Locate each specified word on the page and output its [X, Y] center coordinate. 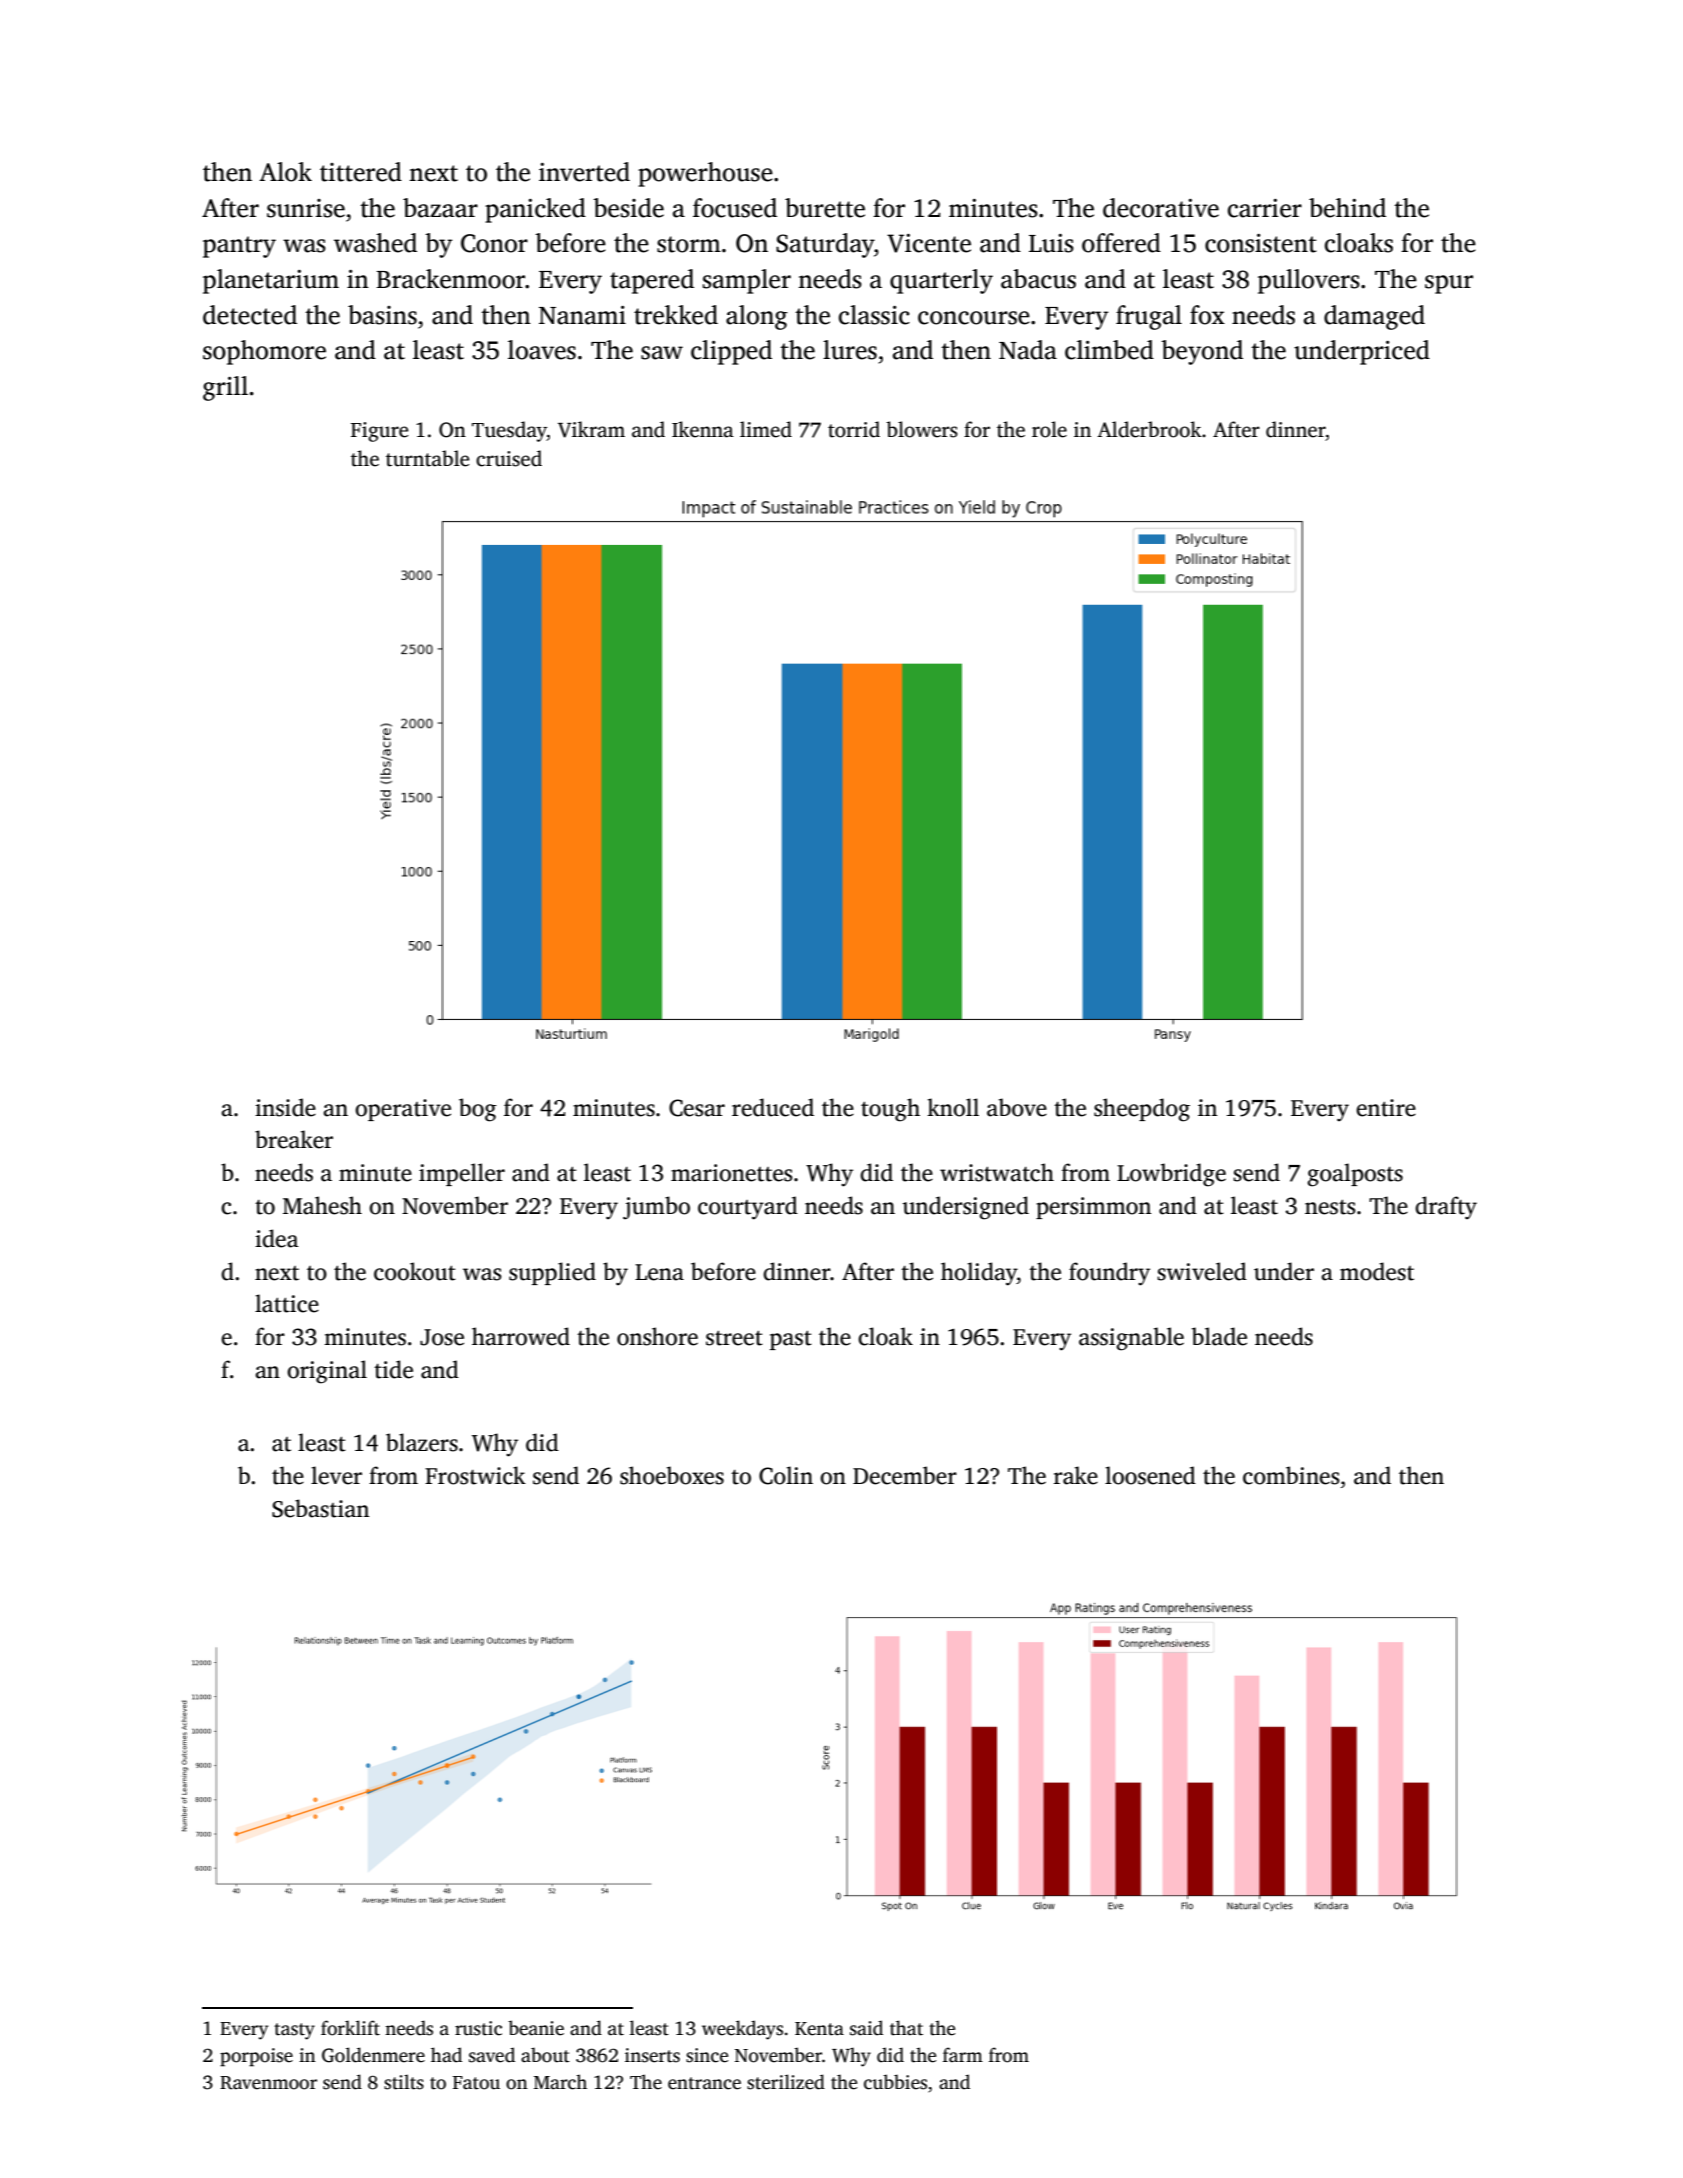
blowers [922, 429]
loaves [542, 350]
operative [403, 1110]
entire [1386, 1108]
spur [1449, 284]
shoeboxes [672, 1475]
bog [478, 1110]
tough [890, 1110]
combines [1291, 1475]
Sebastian [320, 1508]
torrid [854, 429]
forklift [350, 2028]
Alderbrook [1149, 429]
